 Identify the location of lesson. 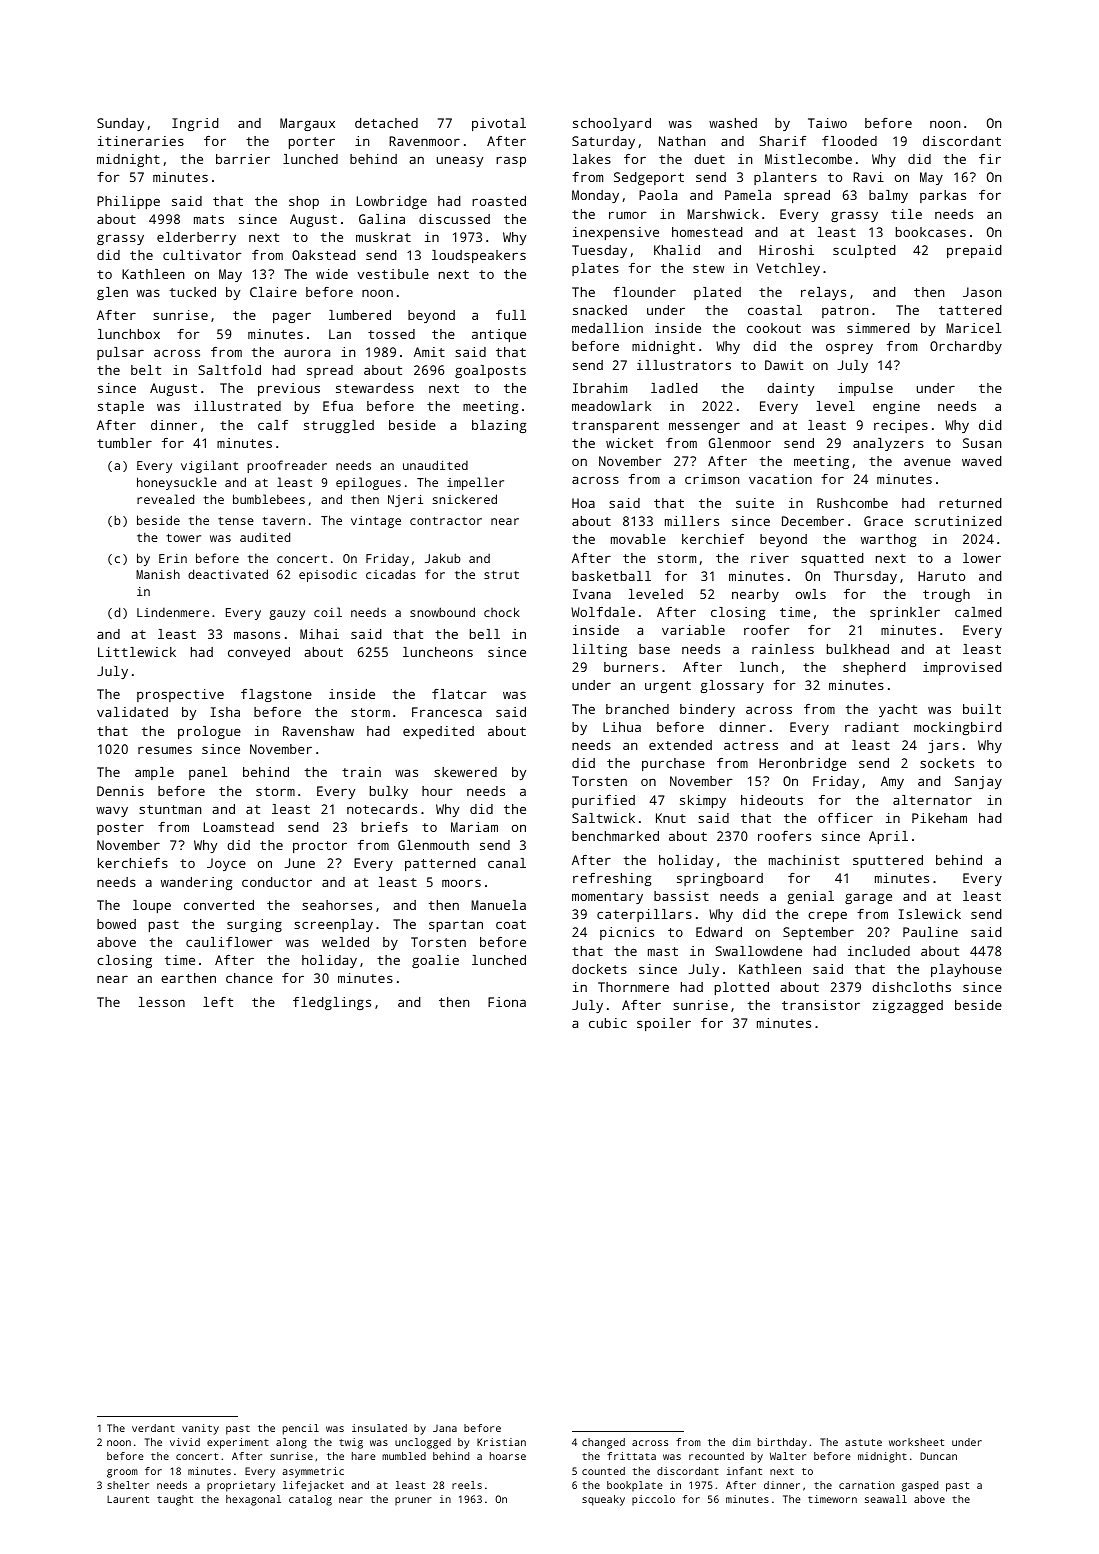
(162, 1002).
